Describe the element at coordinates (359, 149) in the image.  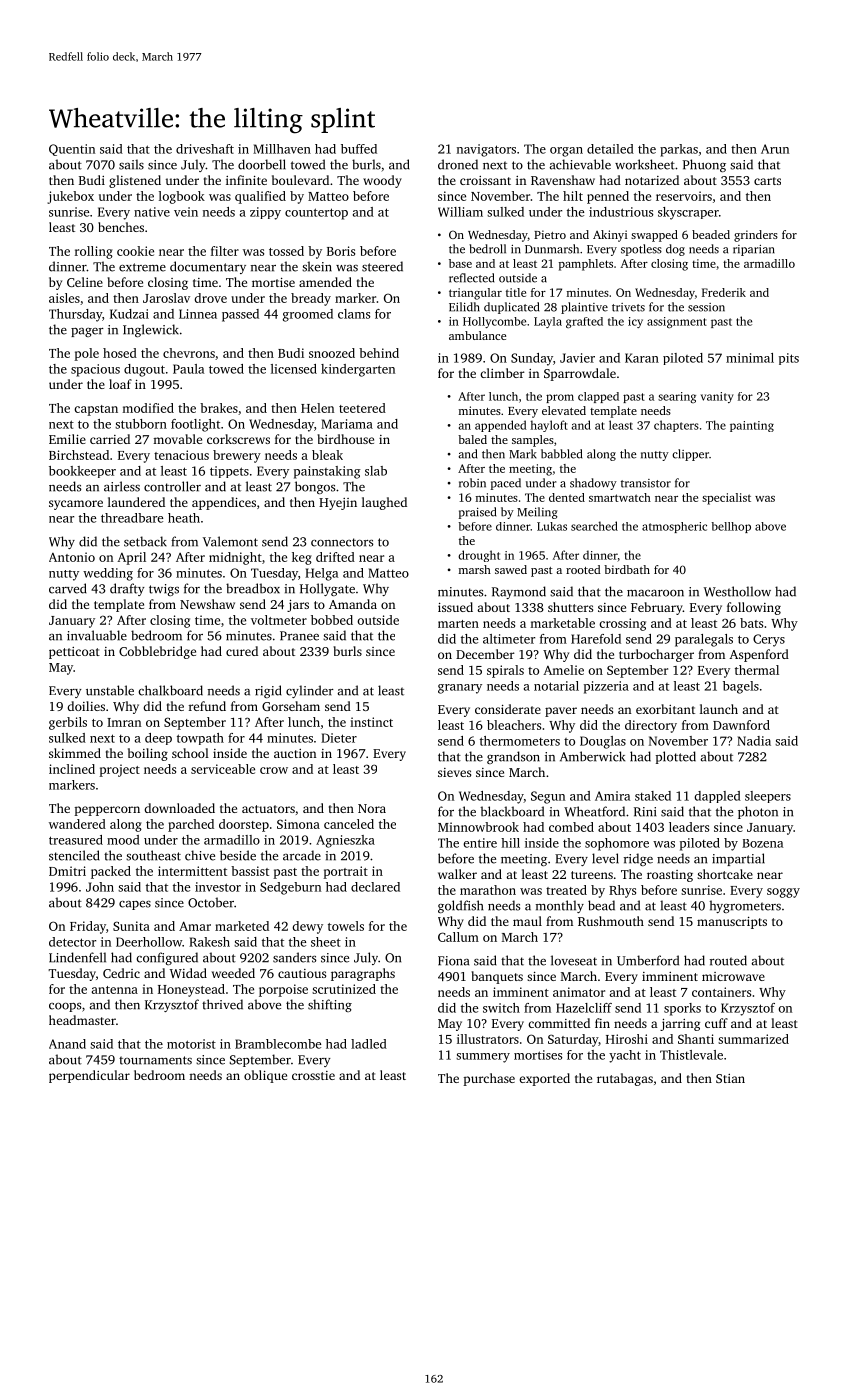
I see `buffed` at that location.
